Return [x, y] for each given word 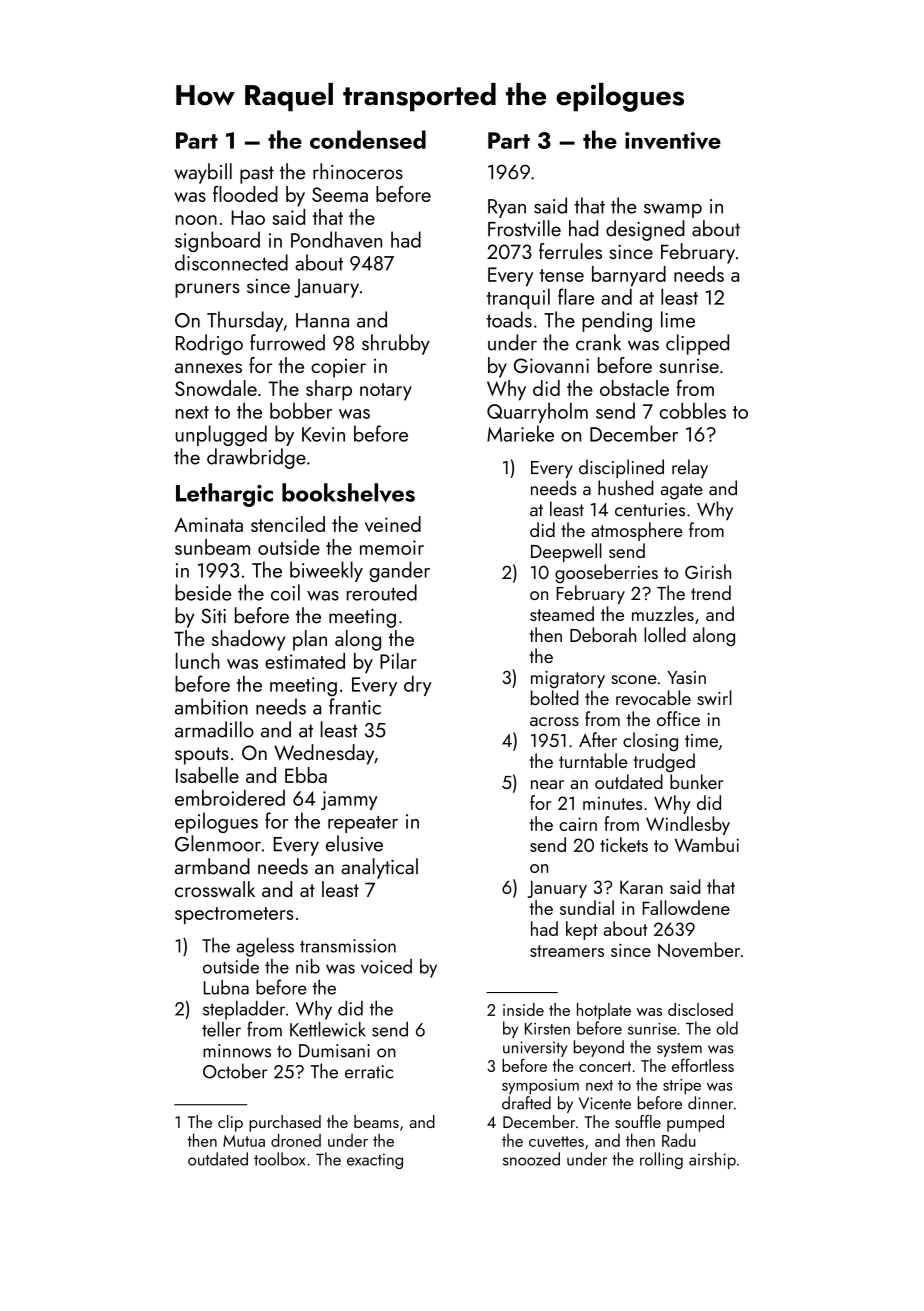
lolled [665, 634]
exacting [375, 1161]
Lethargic [224, 495]
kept [582, 930]
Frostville [524, 228]
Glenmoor [218, 843]
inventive [673, 141]
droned [296, 1140]
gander [399, 571]
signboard [217, 241]
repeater [363, 824]
